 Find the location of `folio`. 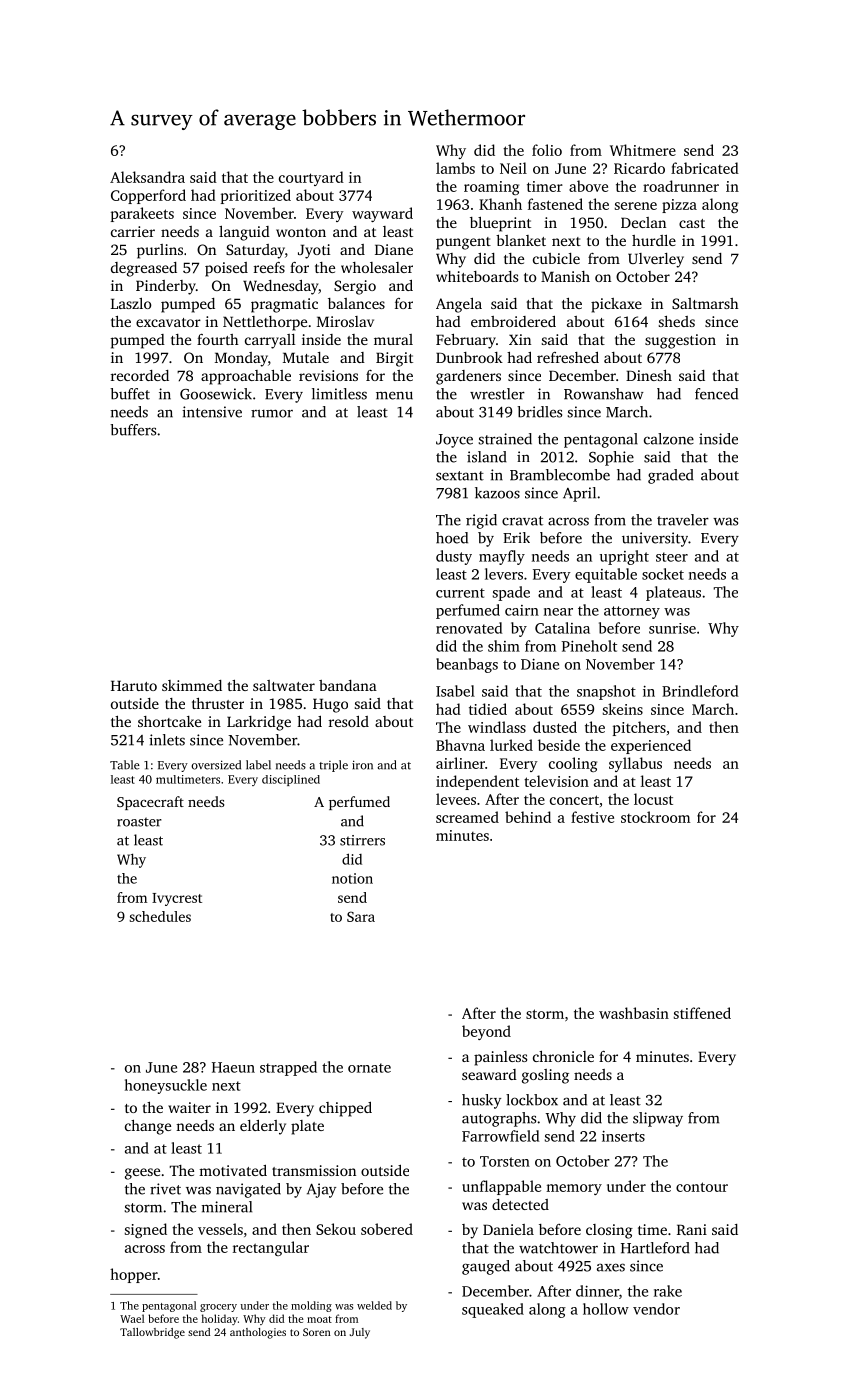

folio is located at coordinates (547, 150).
